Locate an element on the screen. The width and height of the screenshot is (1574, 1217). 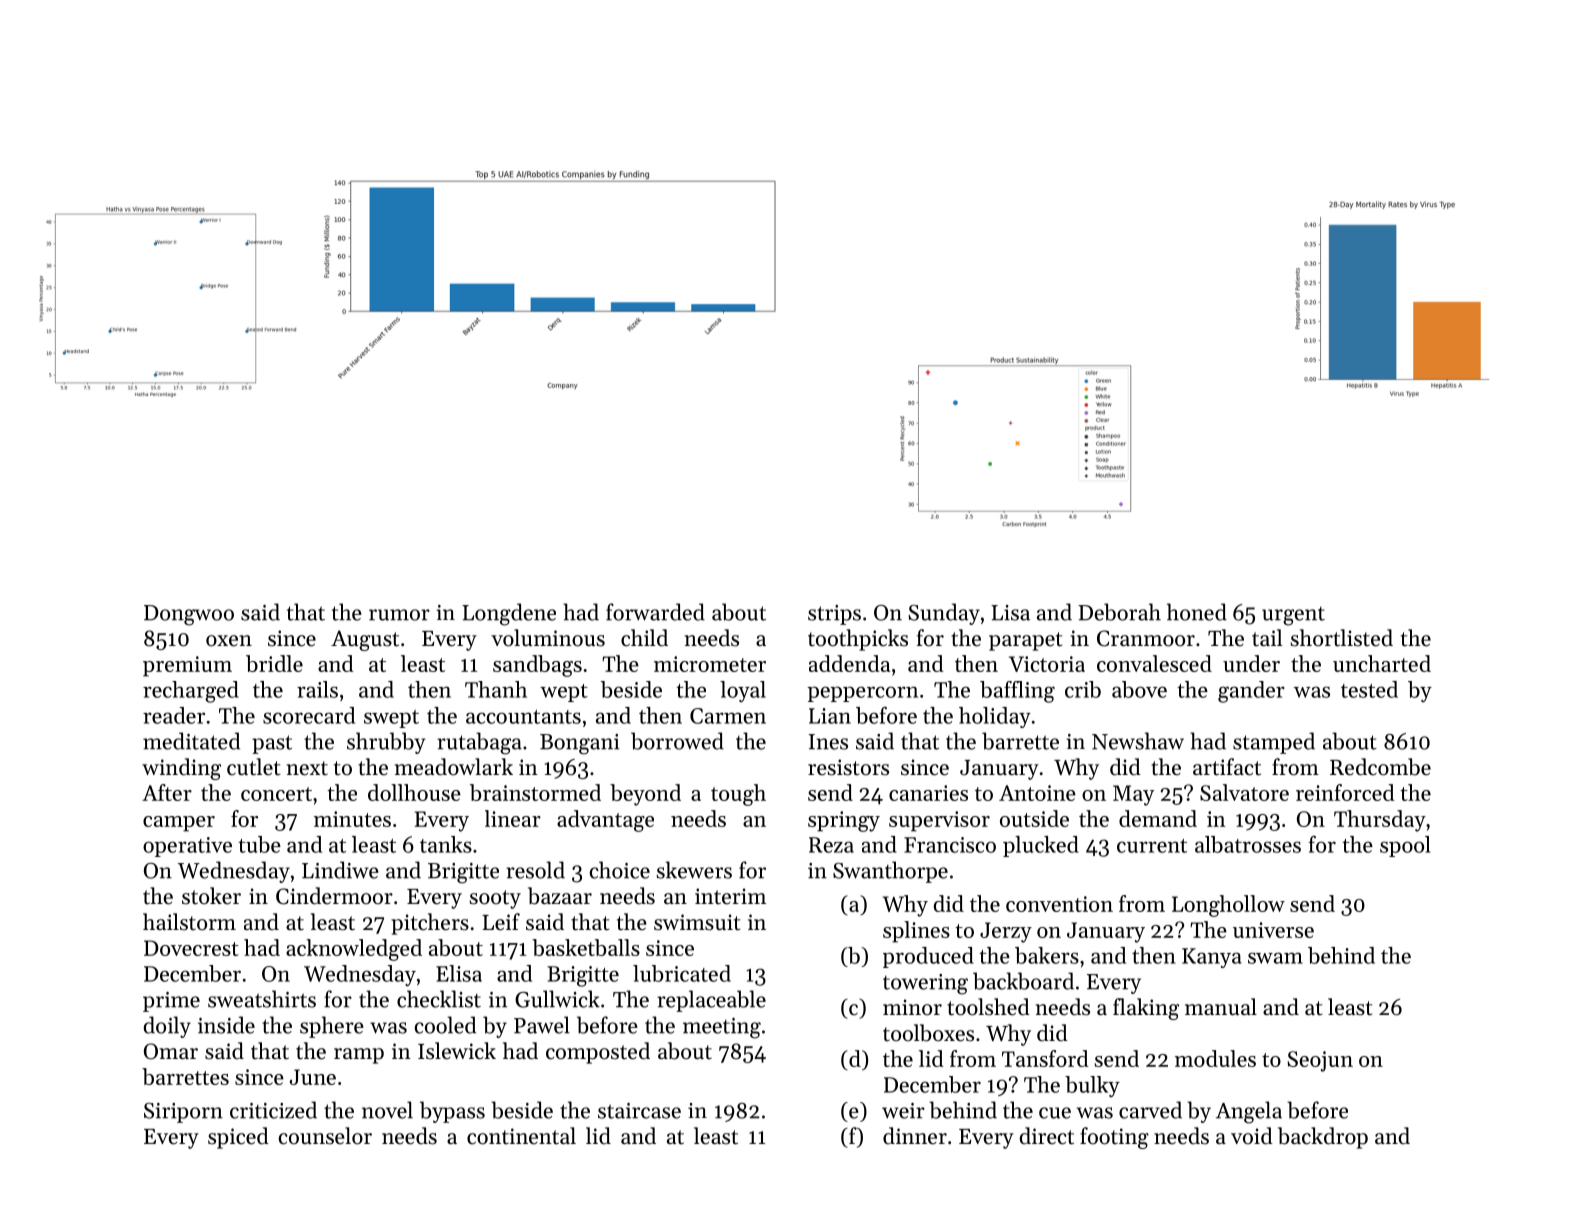
strips is located at coordinates (834, 615).
